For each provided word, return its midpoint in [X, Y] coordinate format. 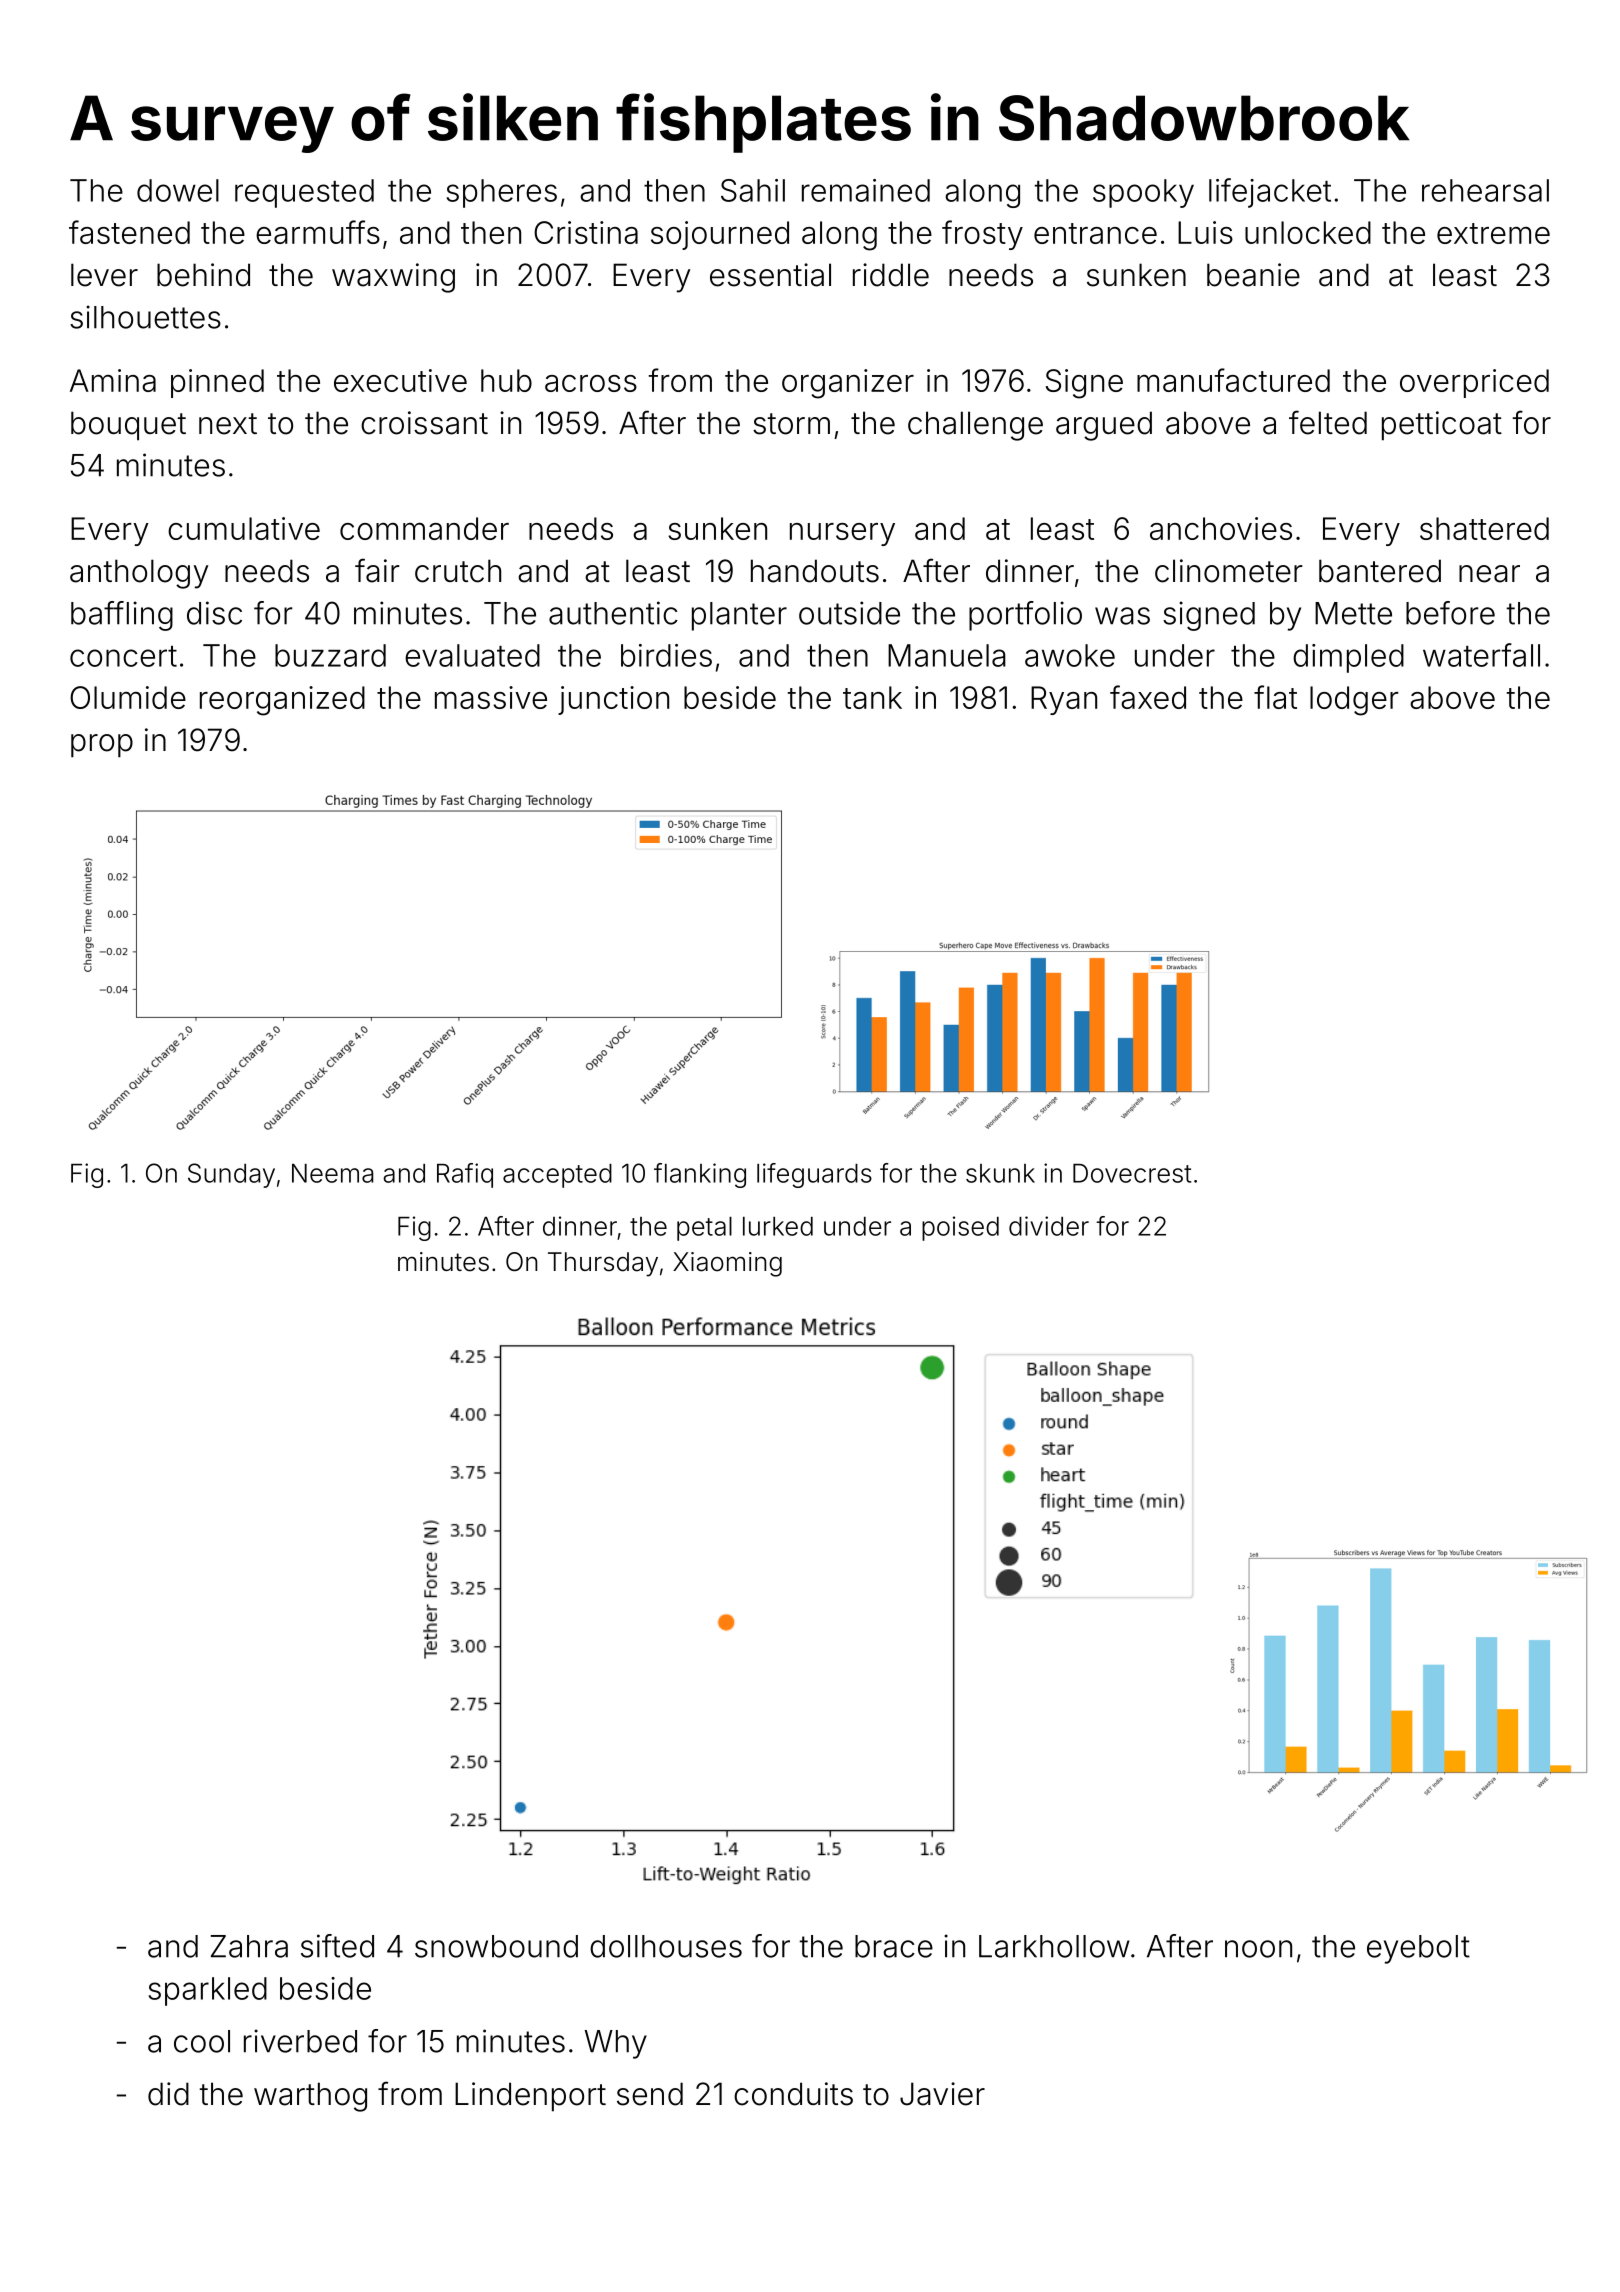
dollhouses [666, 1946]
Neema [332, 1173]
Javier [942, 2094]
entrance [1095, 233]
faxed [1148, 697]
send [650, 2094]
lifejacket [1270, 193]
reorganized [282, 701]
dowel [178, 190]
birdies [666, 655]
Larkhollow [1054, 1946]
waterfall [1481, 655]
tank [872, 697]
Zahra [249, 1946]
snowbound [496, 1946]
